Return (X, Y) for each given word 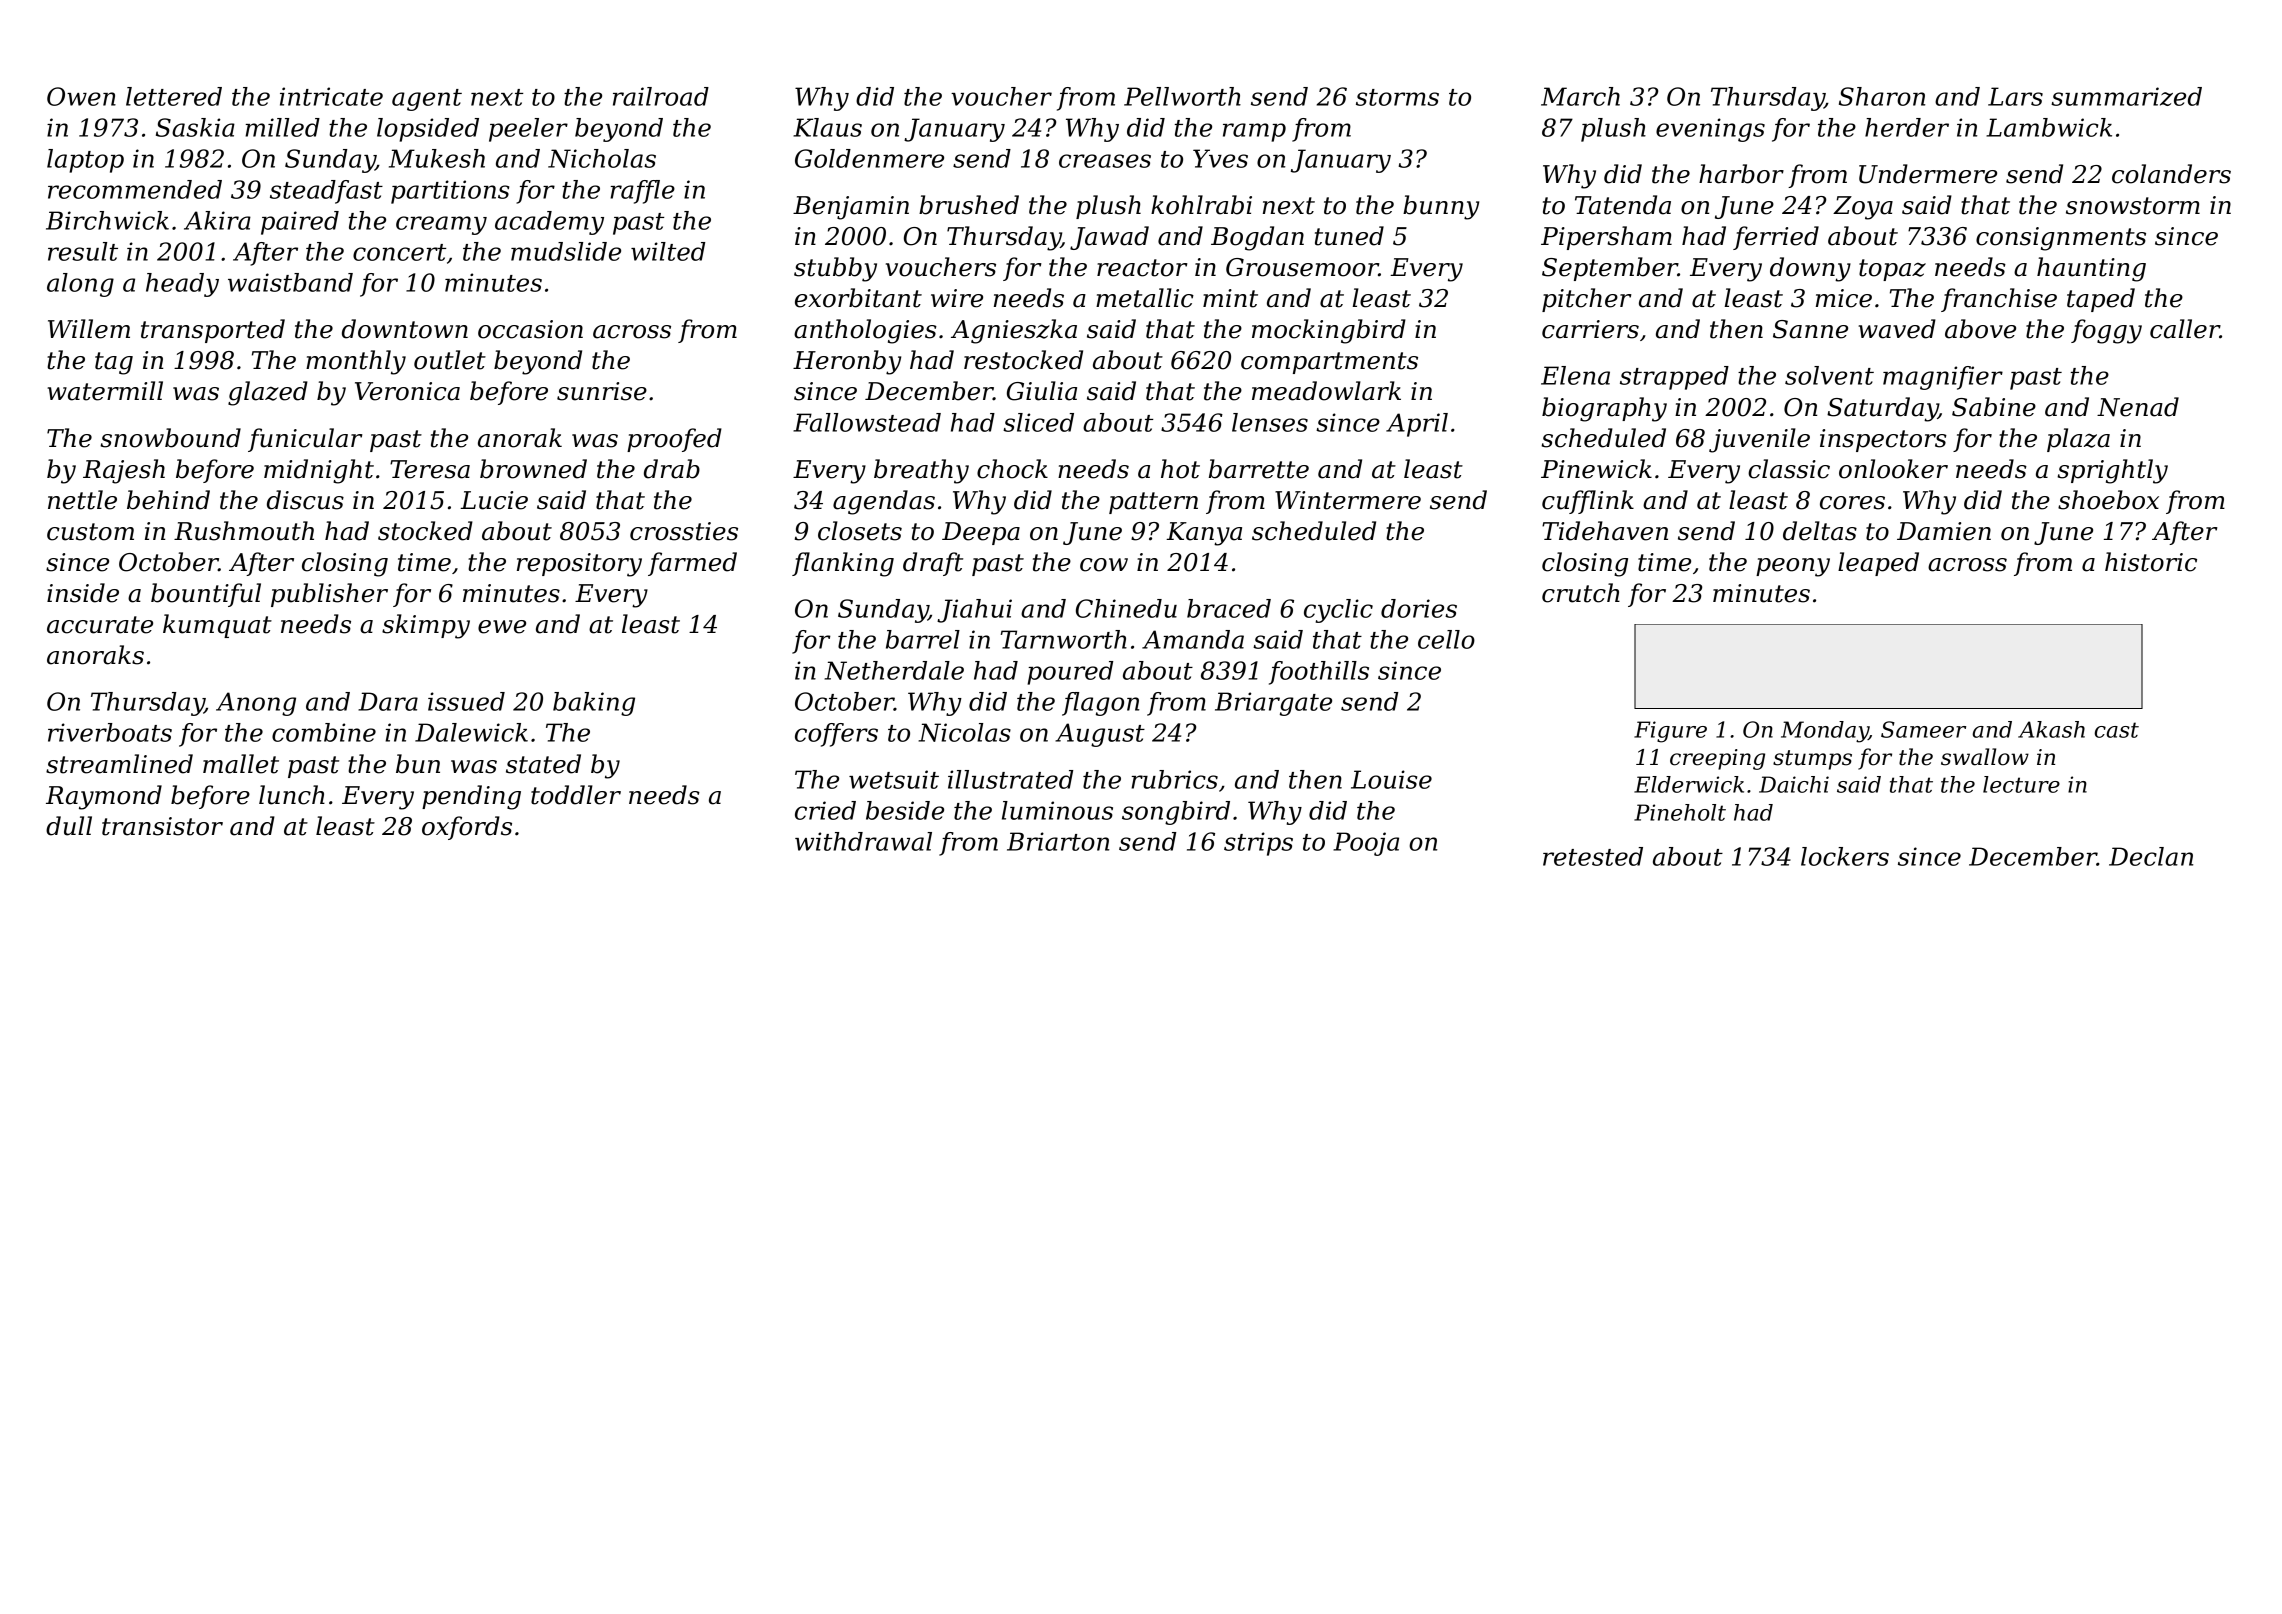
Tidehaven (1605, 531)
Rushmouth (244, 531)
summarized (2126, 96)
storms (1397, 97)
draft (933, 564)
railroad (661, 96)
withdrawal (863, 841)
